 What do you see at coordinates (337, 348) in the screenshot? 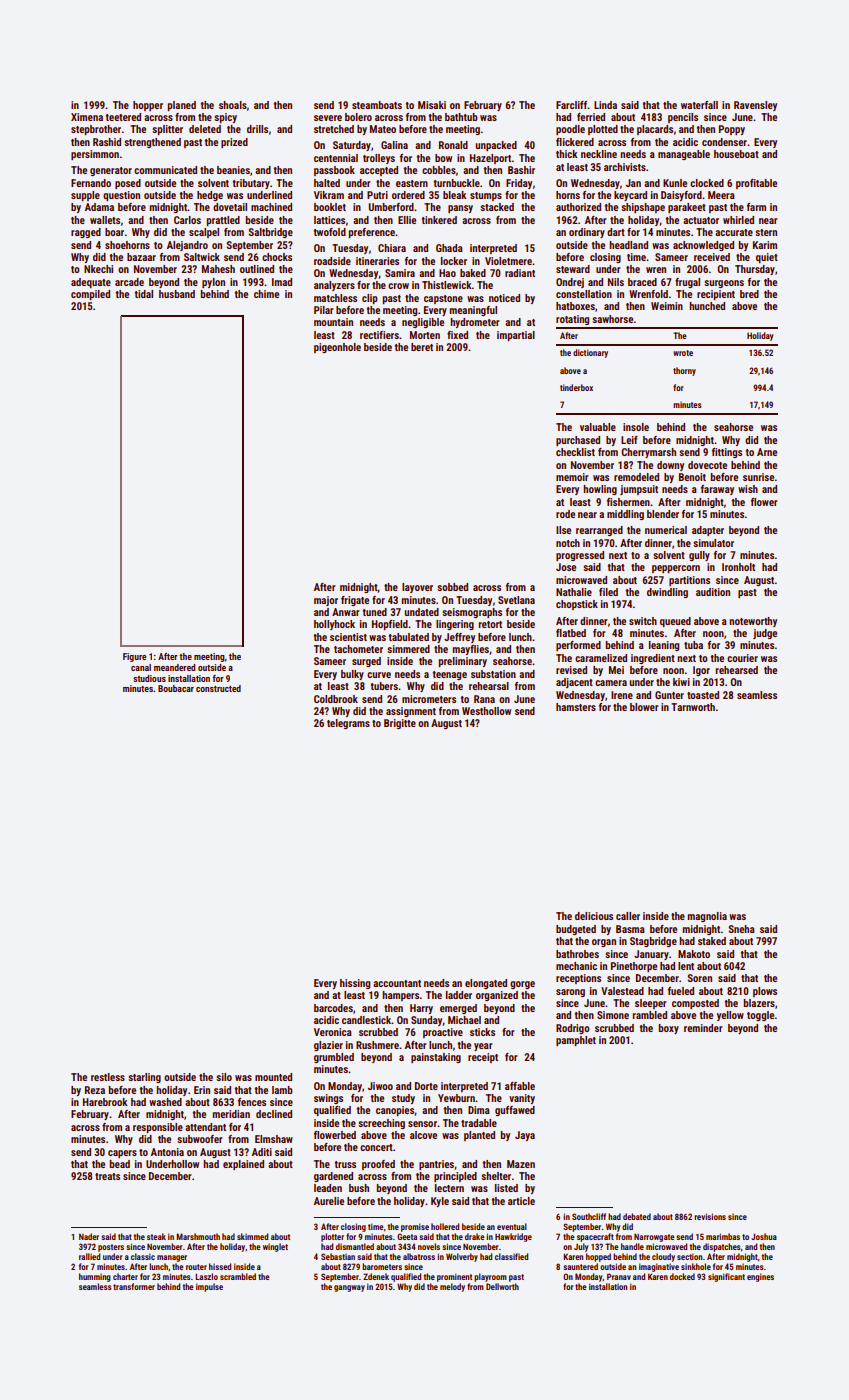
I see `pigeonhole` at bounding box center [337, 348].
